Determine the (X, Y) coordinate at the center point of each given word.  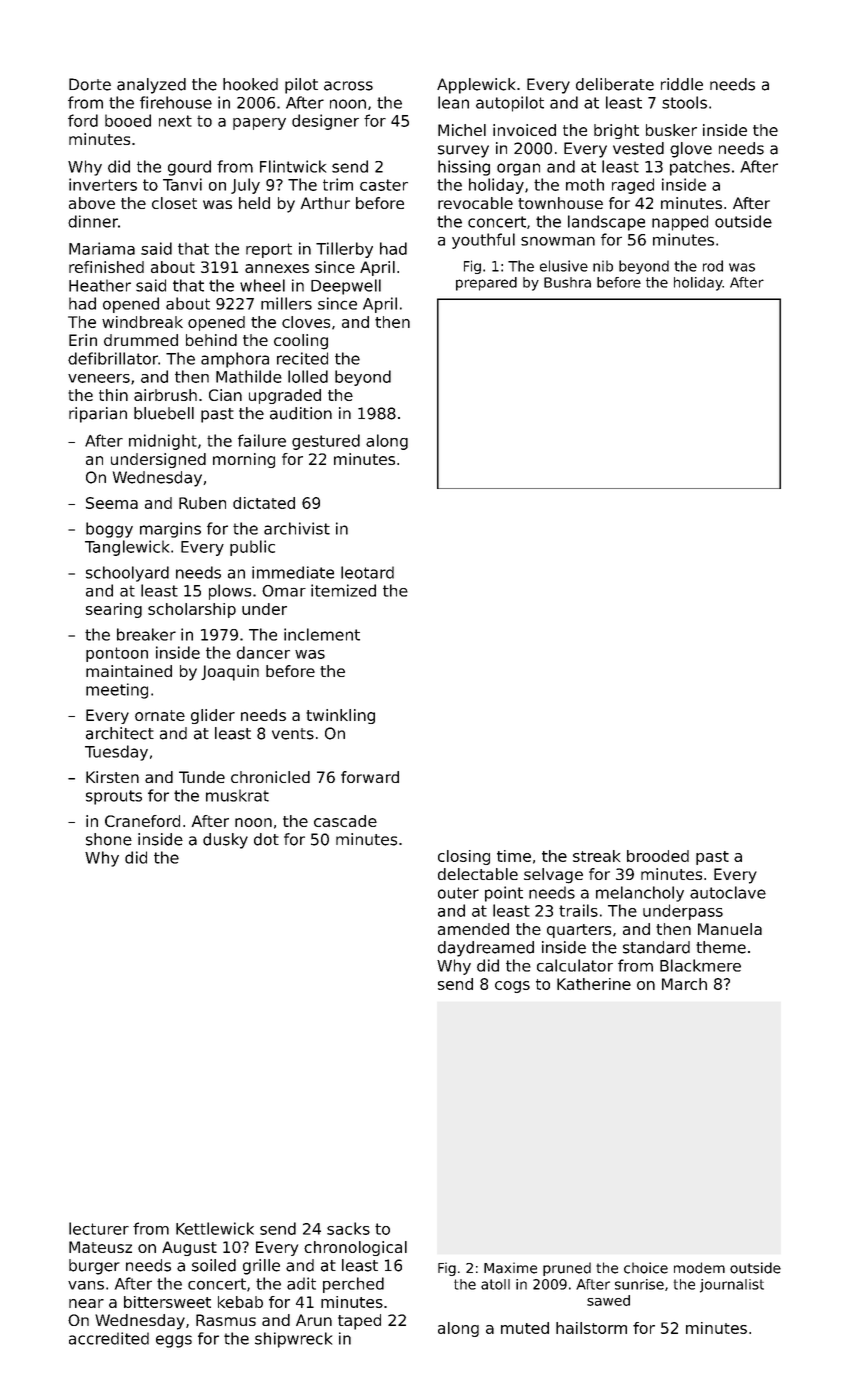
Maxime (510, 1268)
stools (684, 102)
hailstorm (591, 1328)
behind (211, 340)
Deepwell (346, 287)
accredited (109, 1338)
